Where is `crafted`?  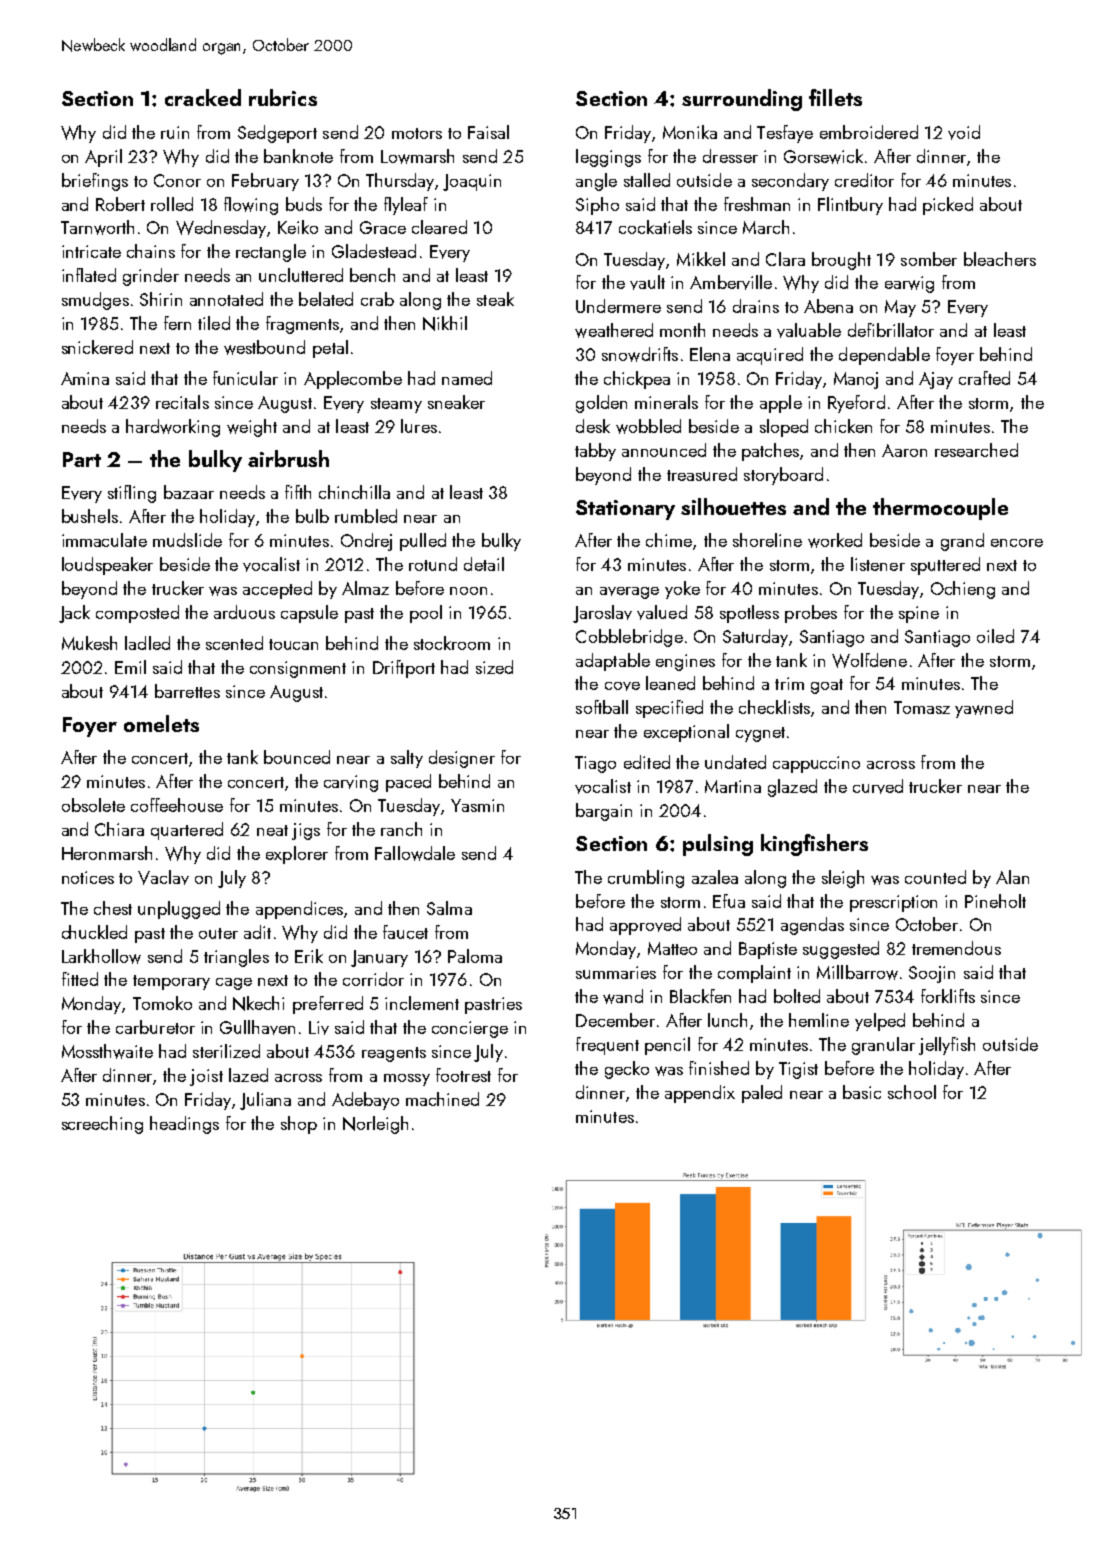 crafted is located at coordinates (984, 378).
